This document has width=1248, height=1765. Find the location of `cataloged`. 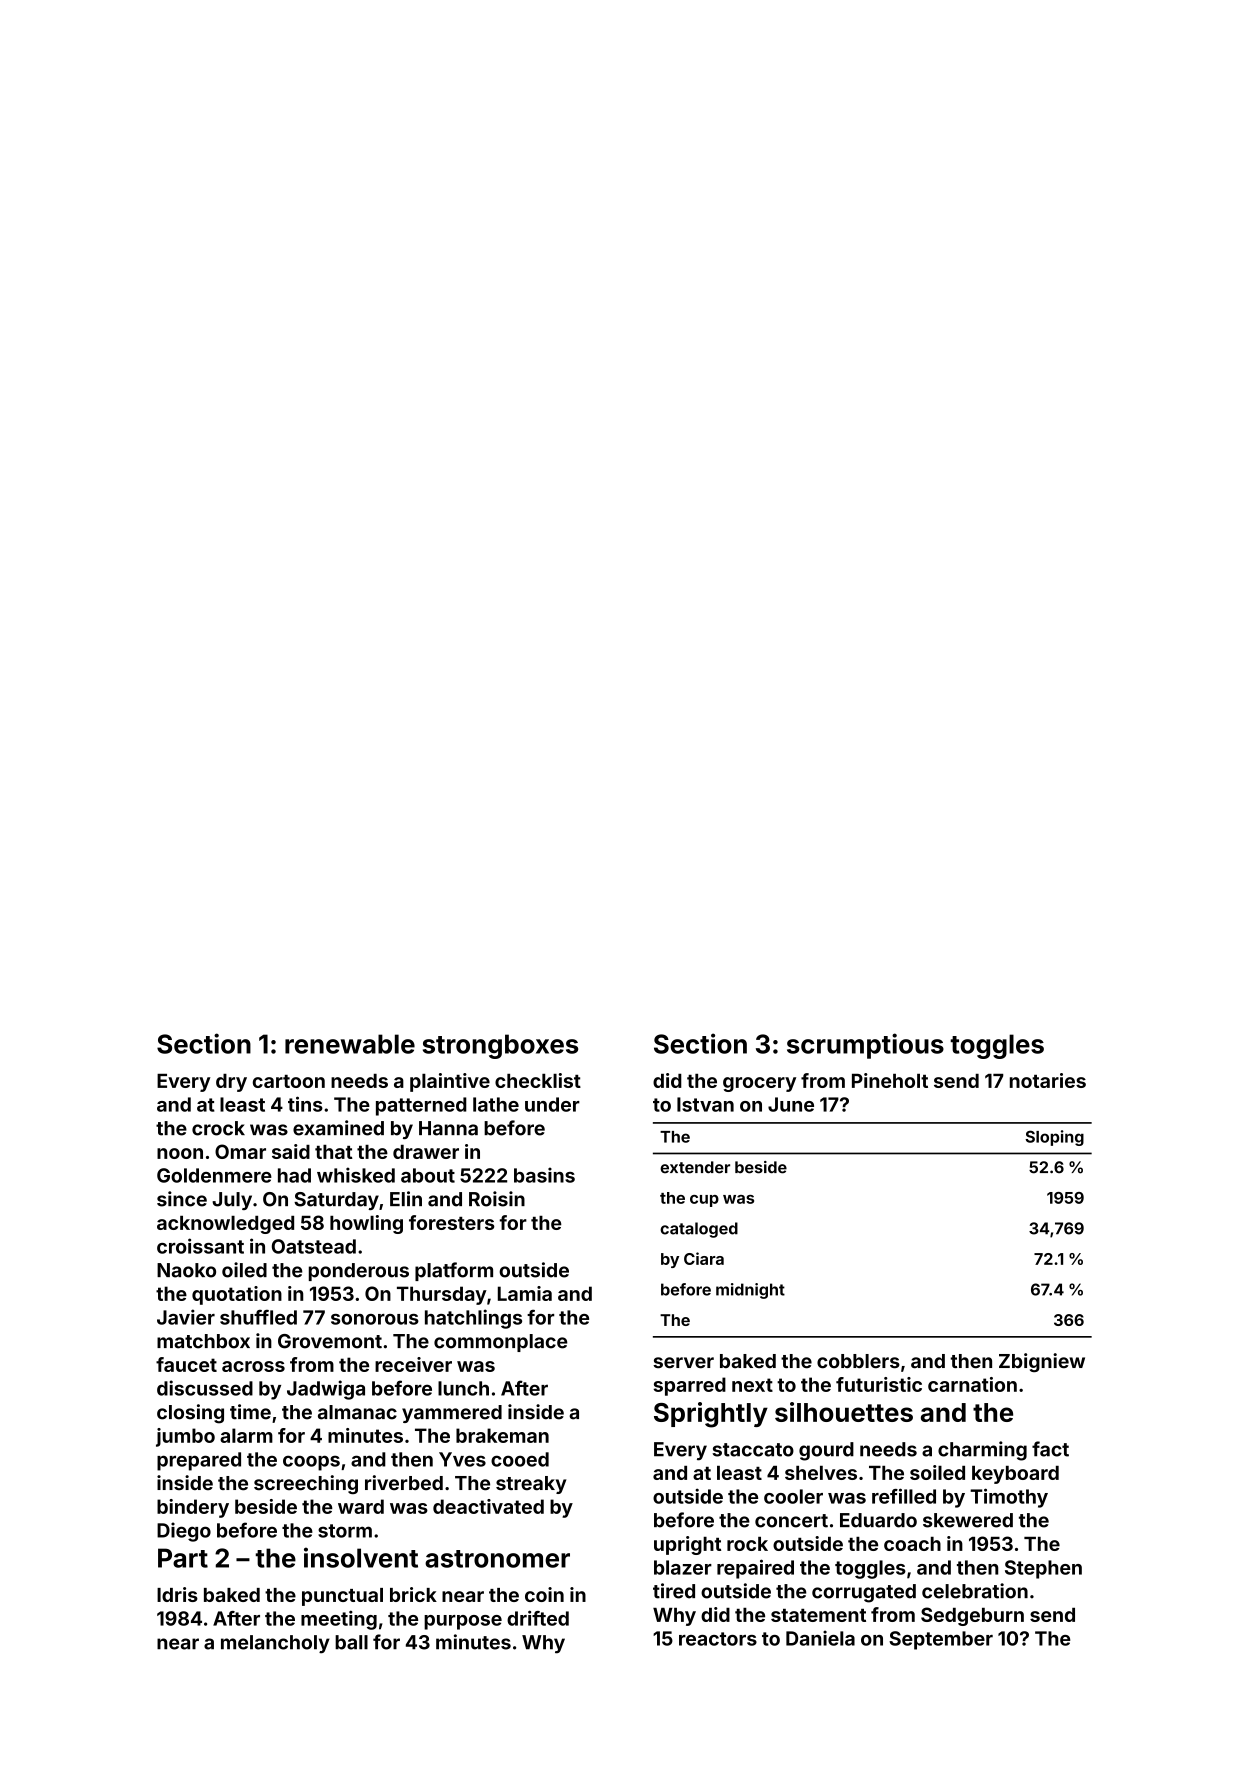

cataloged is located at coordinates (699, 1230).
